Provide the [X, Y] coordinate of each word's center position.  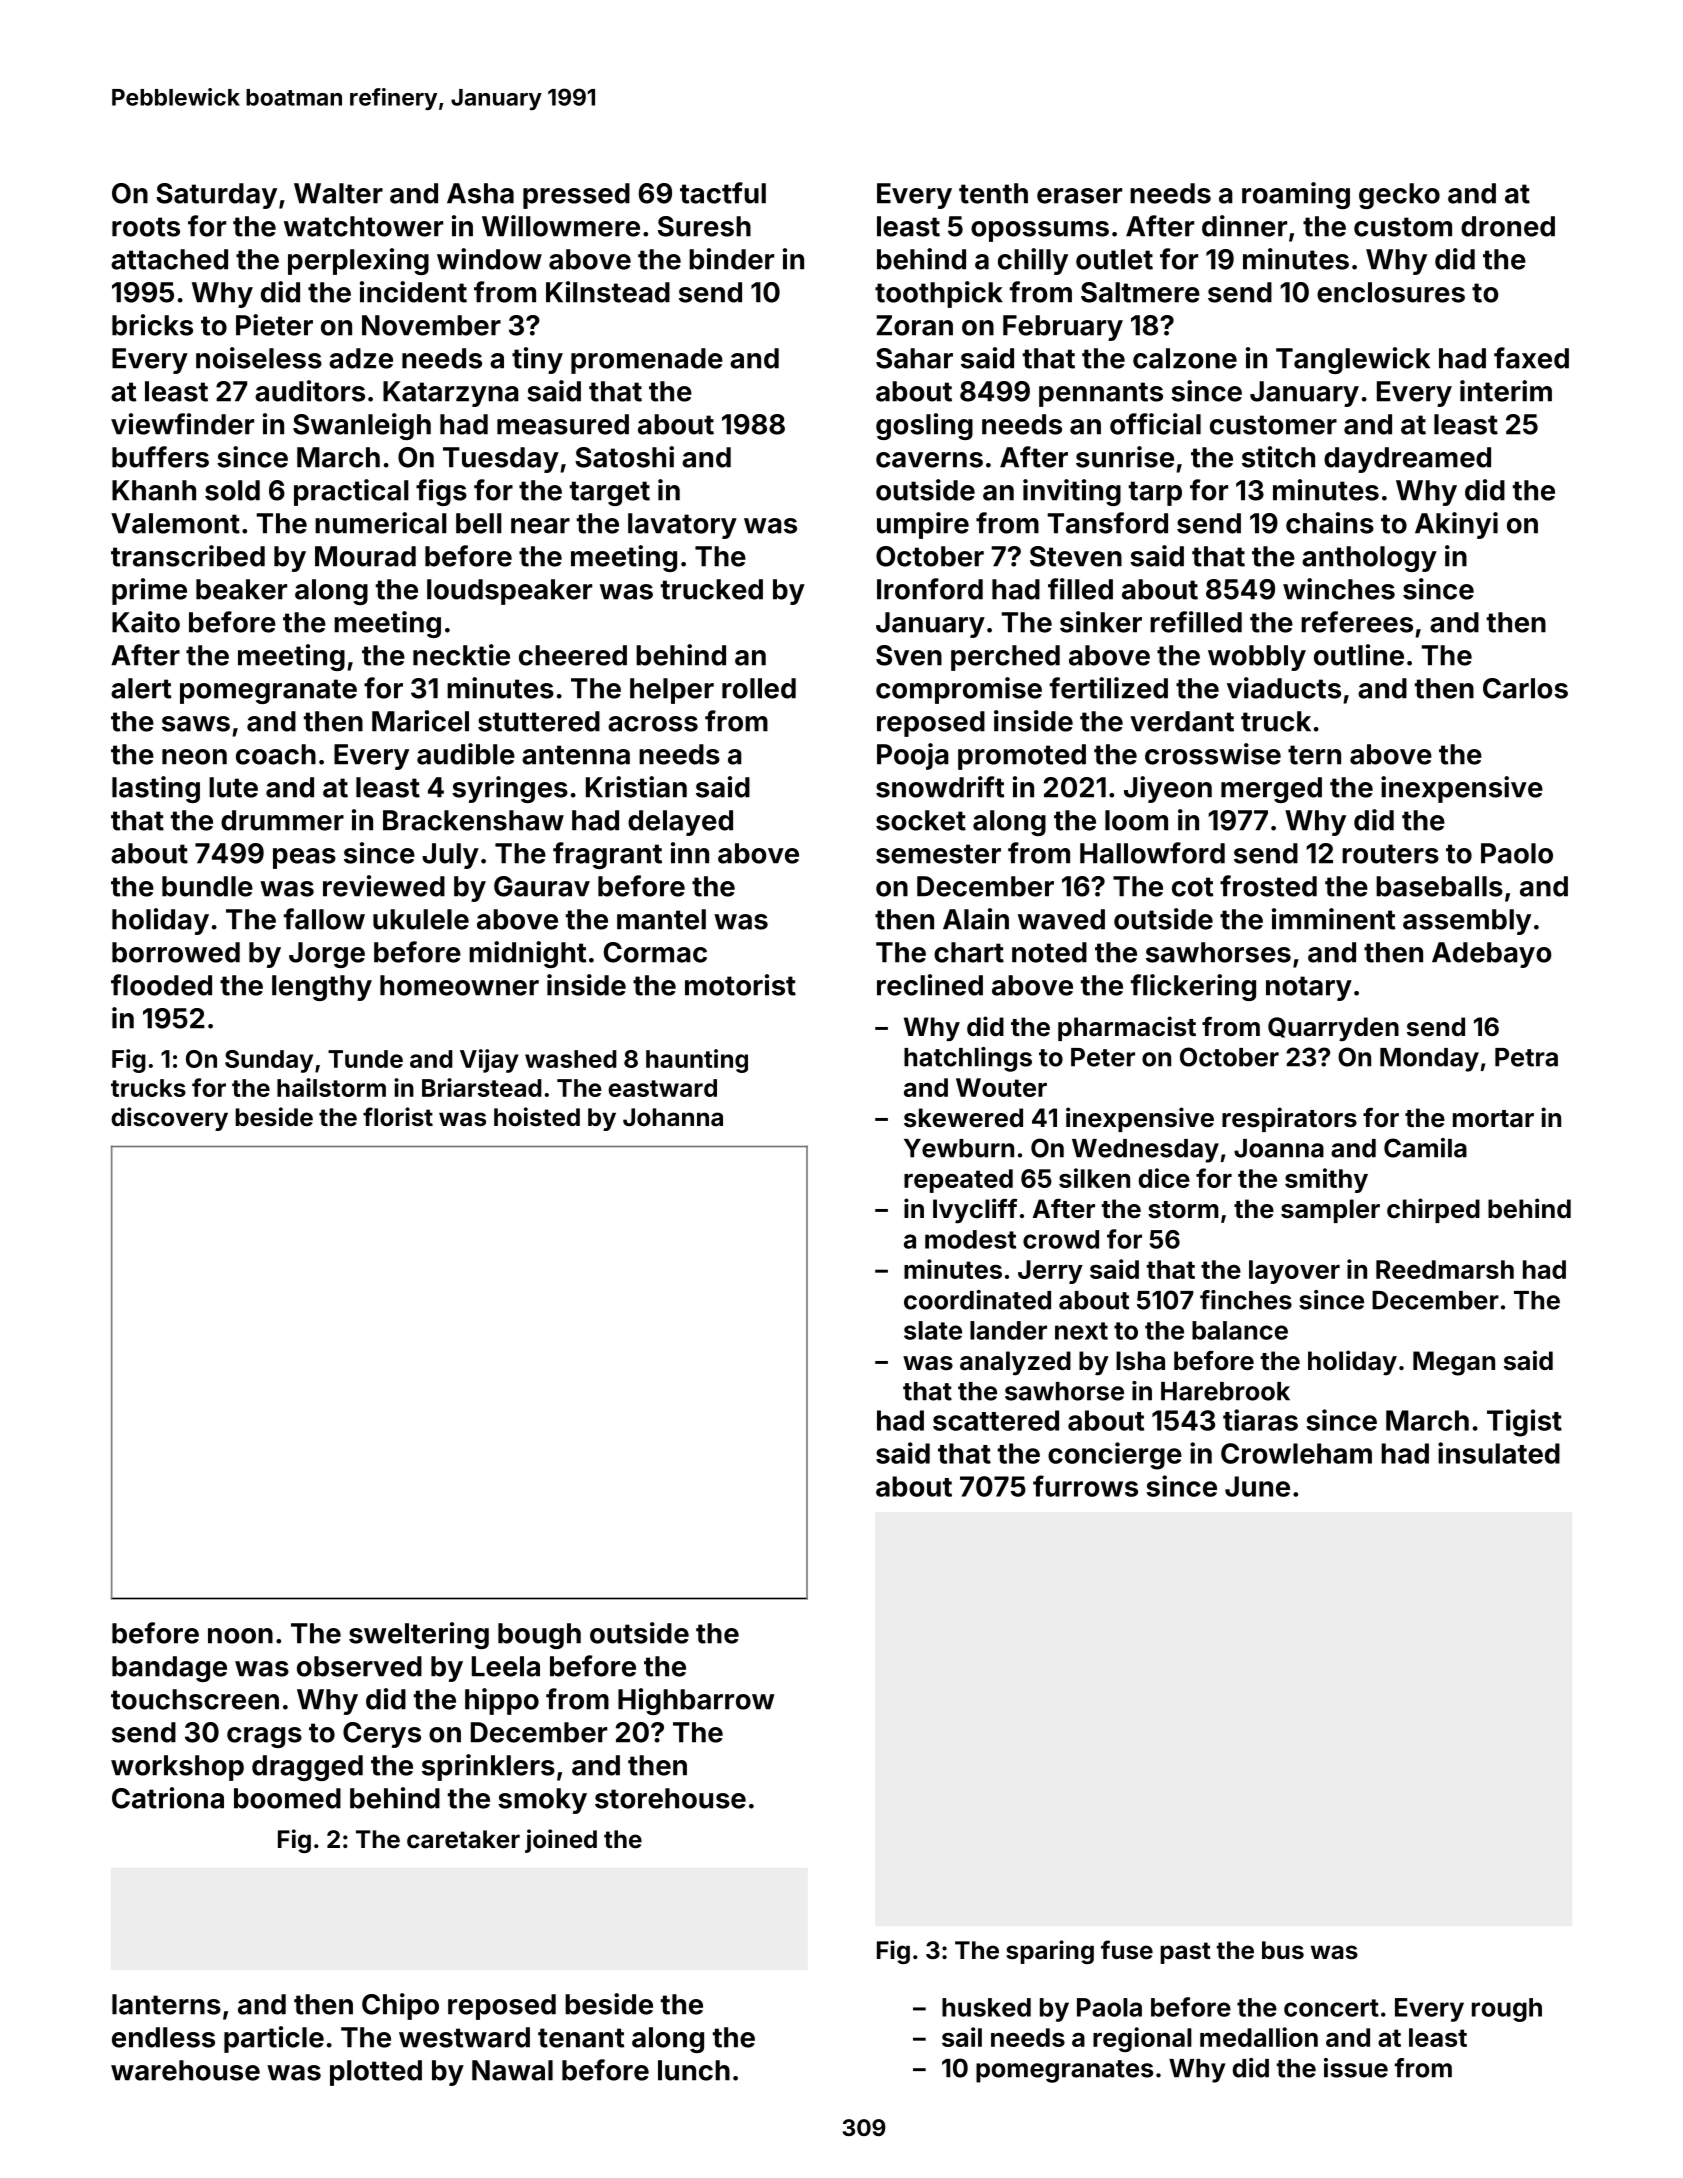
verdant [1182, 721]
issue [1356, 2068]
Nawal [512, 2070]
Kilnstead [608, 292]
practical [351, 492]
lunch [694, 2070]
